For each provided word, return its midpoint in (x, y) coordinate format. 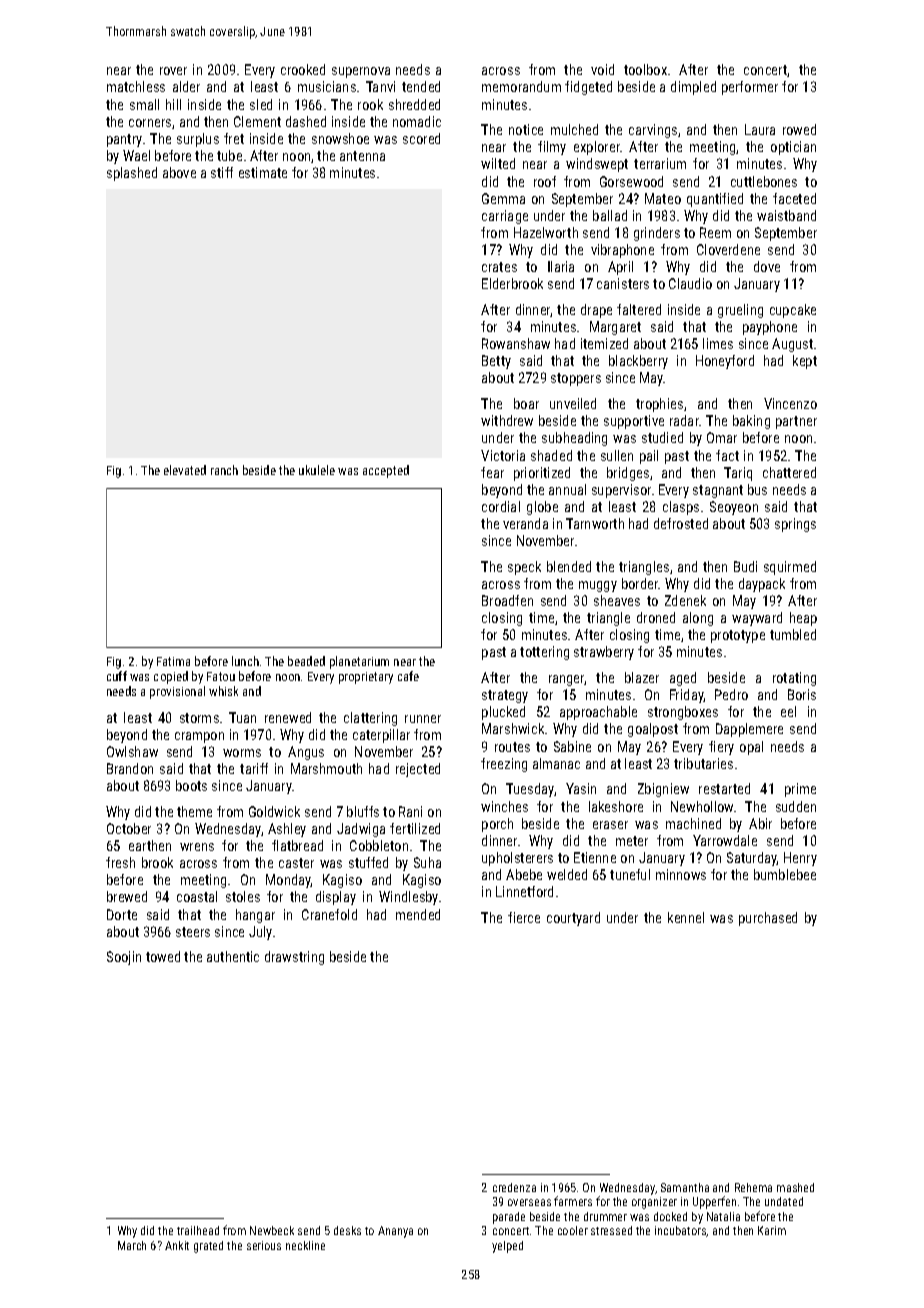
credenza (514, 1187)
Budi (745, 566)
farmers (573, 1201)
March (132, 1245)
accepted (386, 471)
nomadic (417, 121)
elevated (185, 470)
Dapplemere (749, 730)
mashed (795, 1187)
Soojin (124, 958)
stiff (222, 172)
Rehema (753, 1187)
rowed (799, 129)
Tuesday (530, 790)
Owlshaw (132, 751)
